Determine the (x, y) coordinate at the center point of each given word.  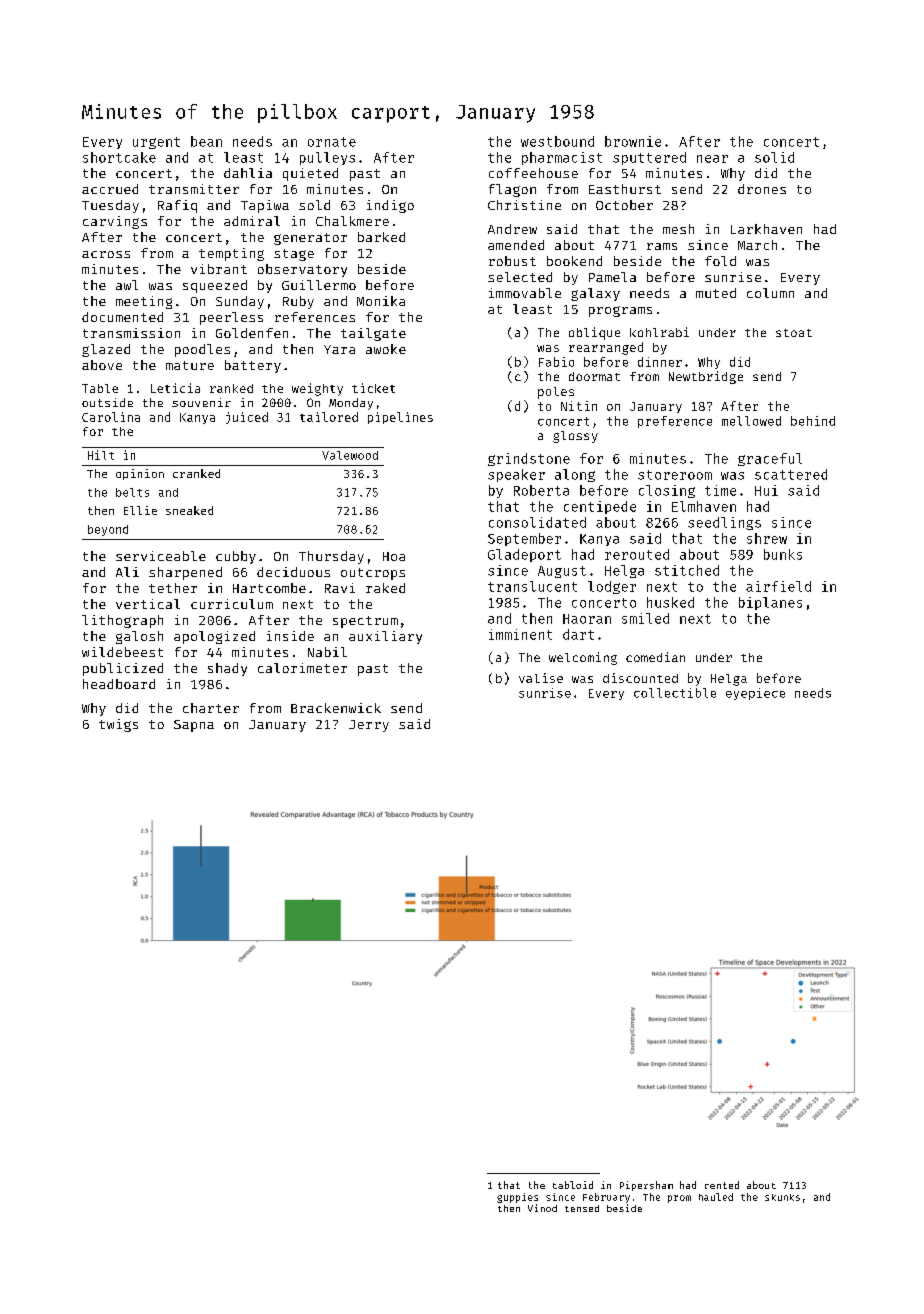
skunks (782, 1197)
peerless (231, 318)
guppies (517, 1198)
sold (314, 205)
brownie (633, 141)
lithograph (122, 621)
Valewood (350, 455)
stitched (687, 570)
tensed (582, 1208)
